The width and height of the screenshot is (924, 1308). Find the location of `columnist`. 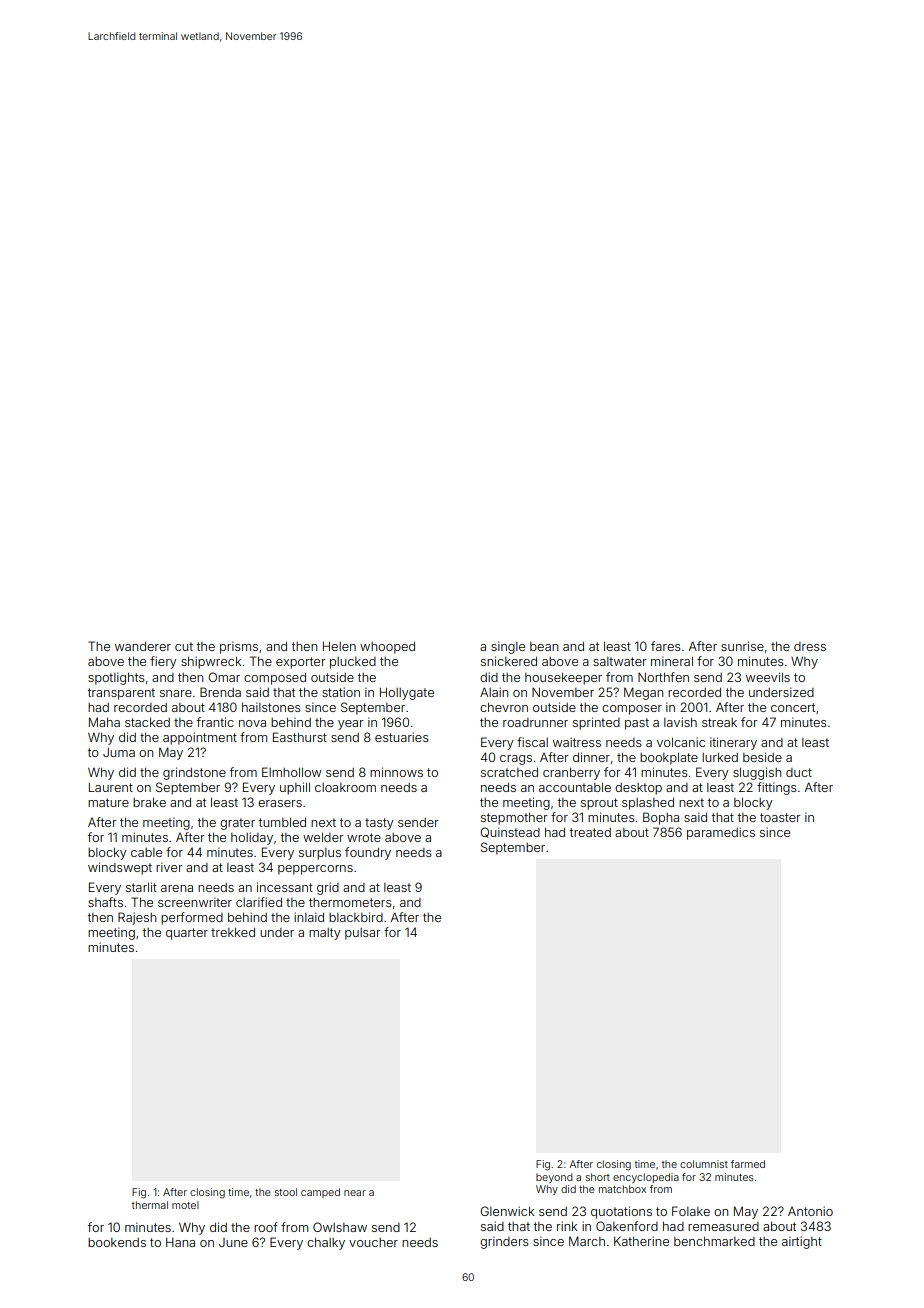

columnist is located at coordinates (704, 1164).
